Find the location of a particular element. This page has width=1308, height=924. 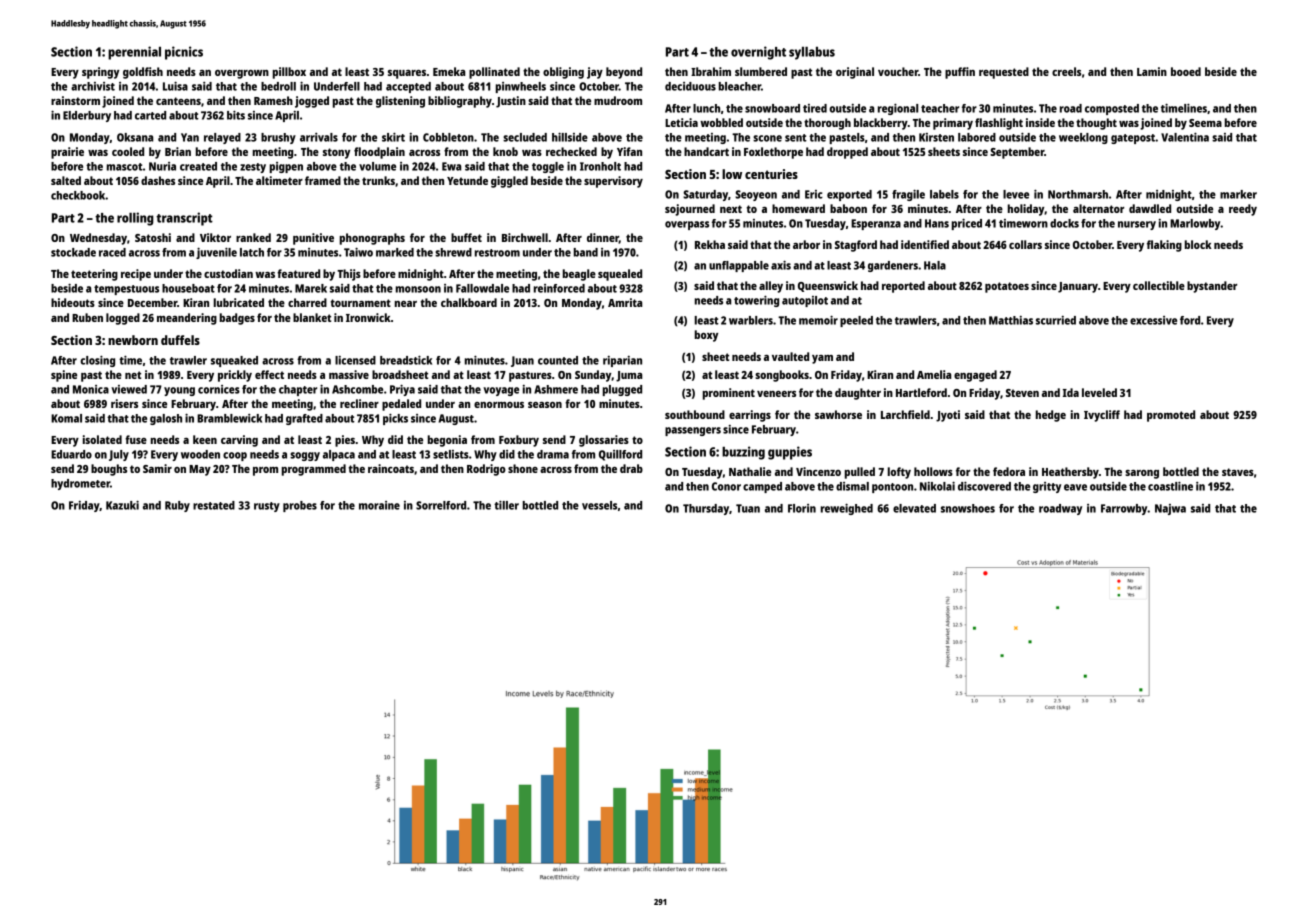

programmed is located at coordinates (314, 470).
